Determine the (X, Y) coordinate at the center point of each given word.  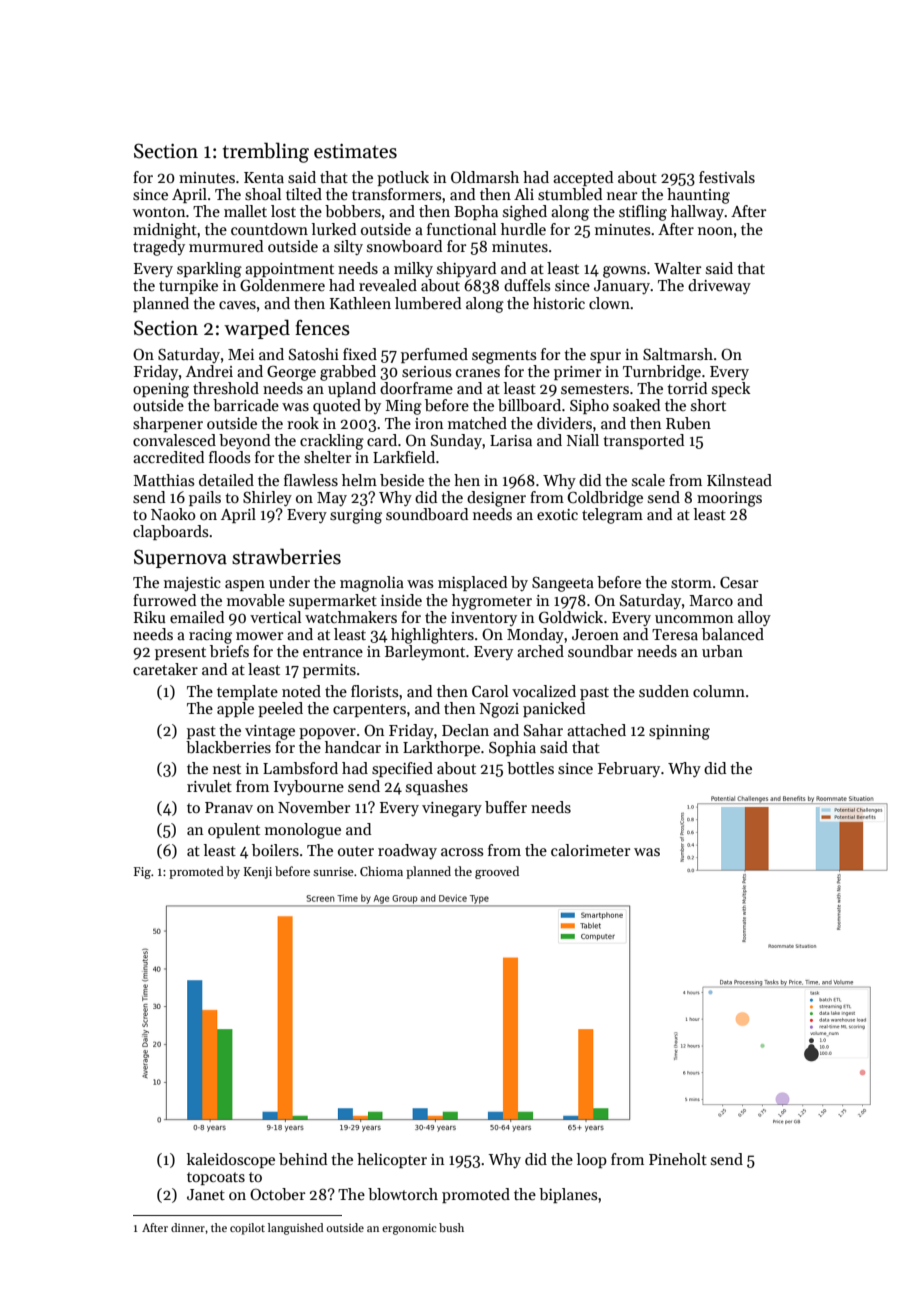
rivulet (209, 786)
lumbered (428, 303)
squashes (437, 787)
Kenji (258, 873)
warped (257, 329)
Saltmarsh (678, 354)
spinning (679, 732)
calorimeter (590, 850)
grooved (497, 872)
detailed (226, 480)
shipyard (466, 270)
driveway (719, 287)
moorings (729, 499)
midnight (165, 231)
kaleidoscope (231, 1160)
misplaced (472, 583)
